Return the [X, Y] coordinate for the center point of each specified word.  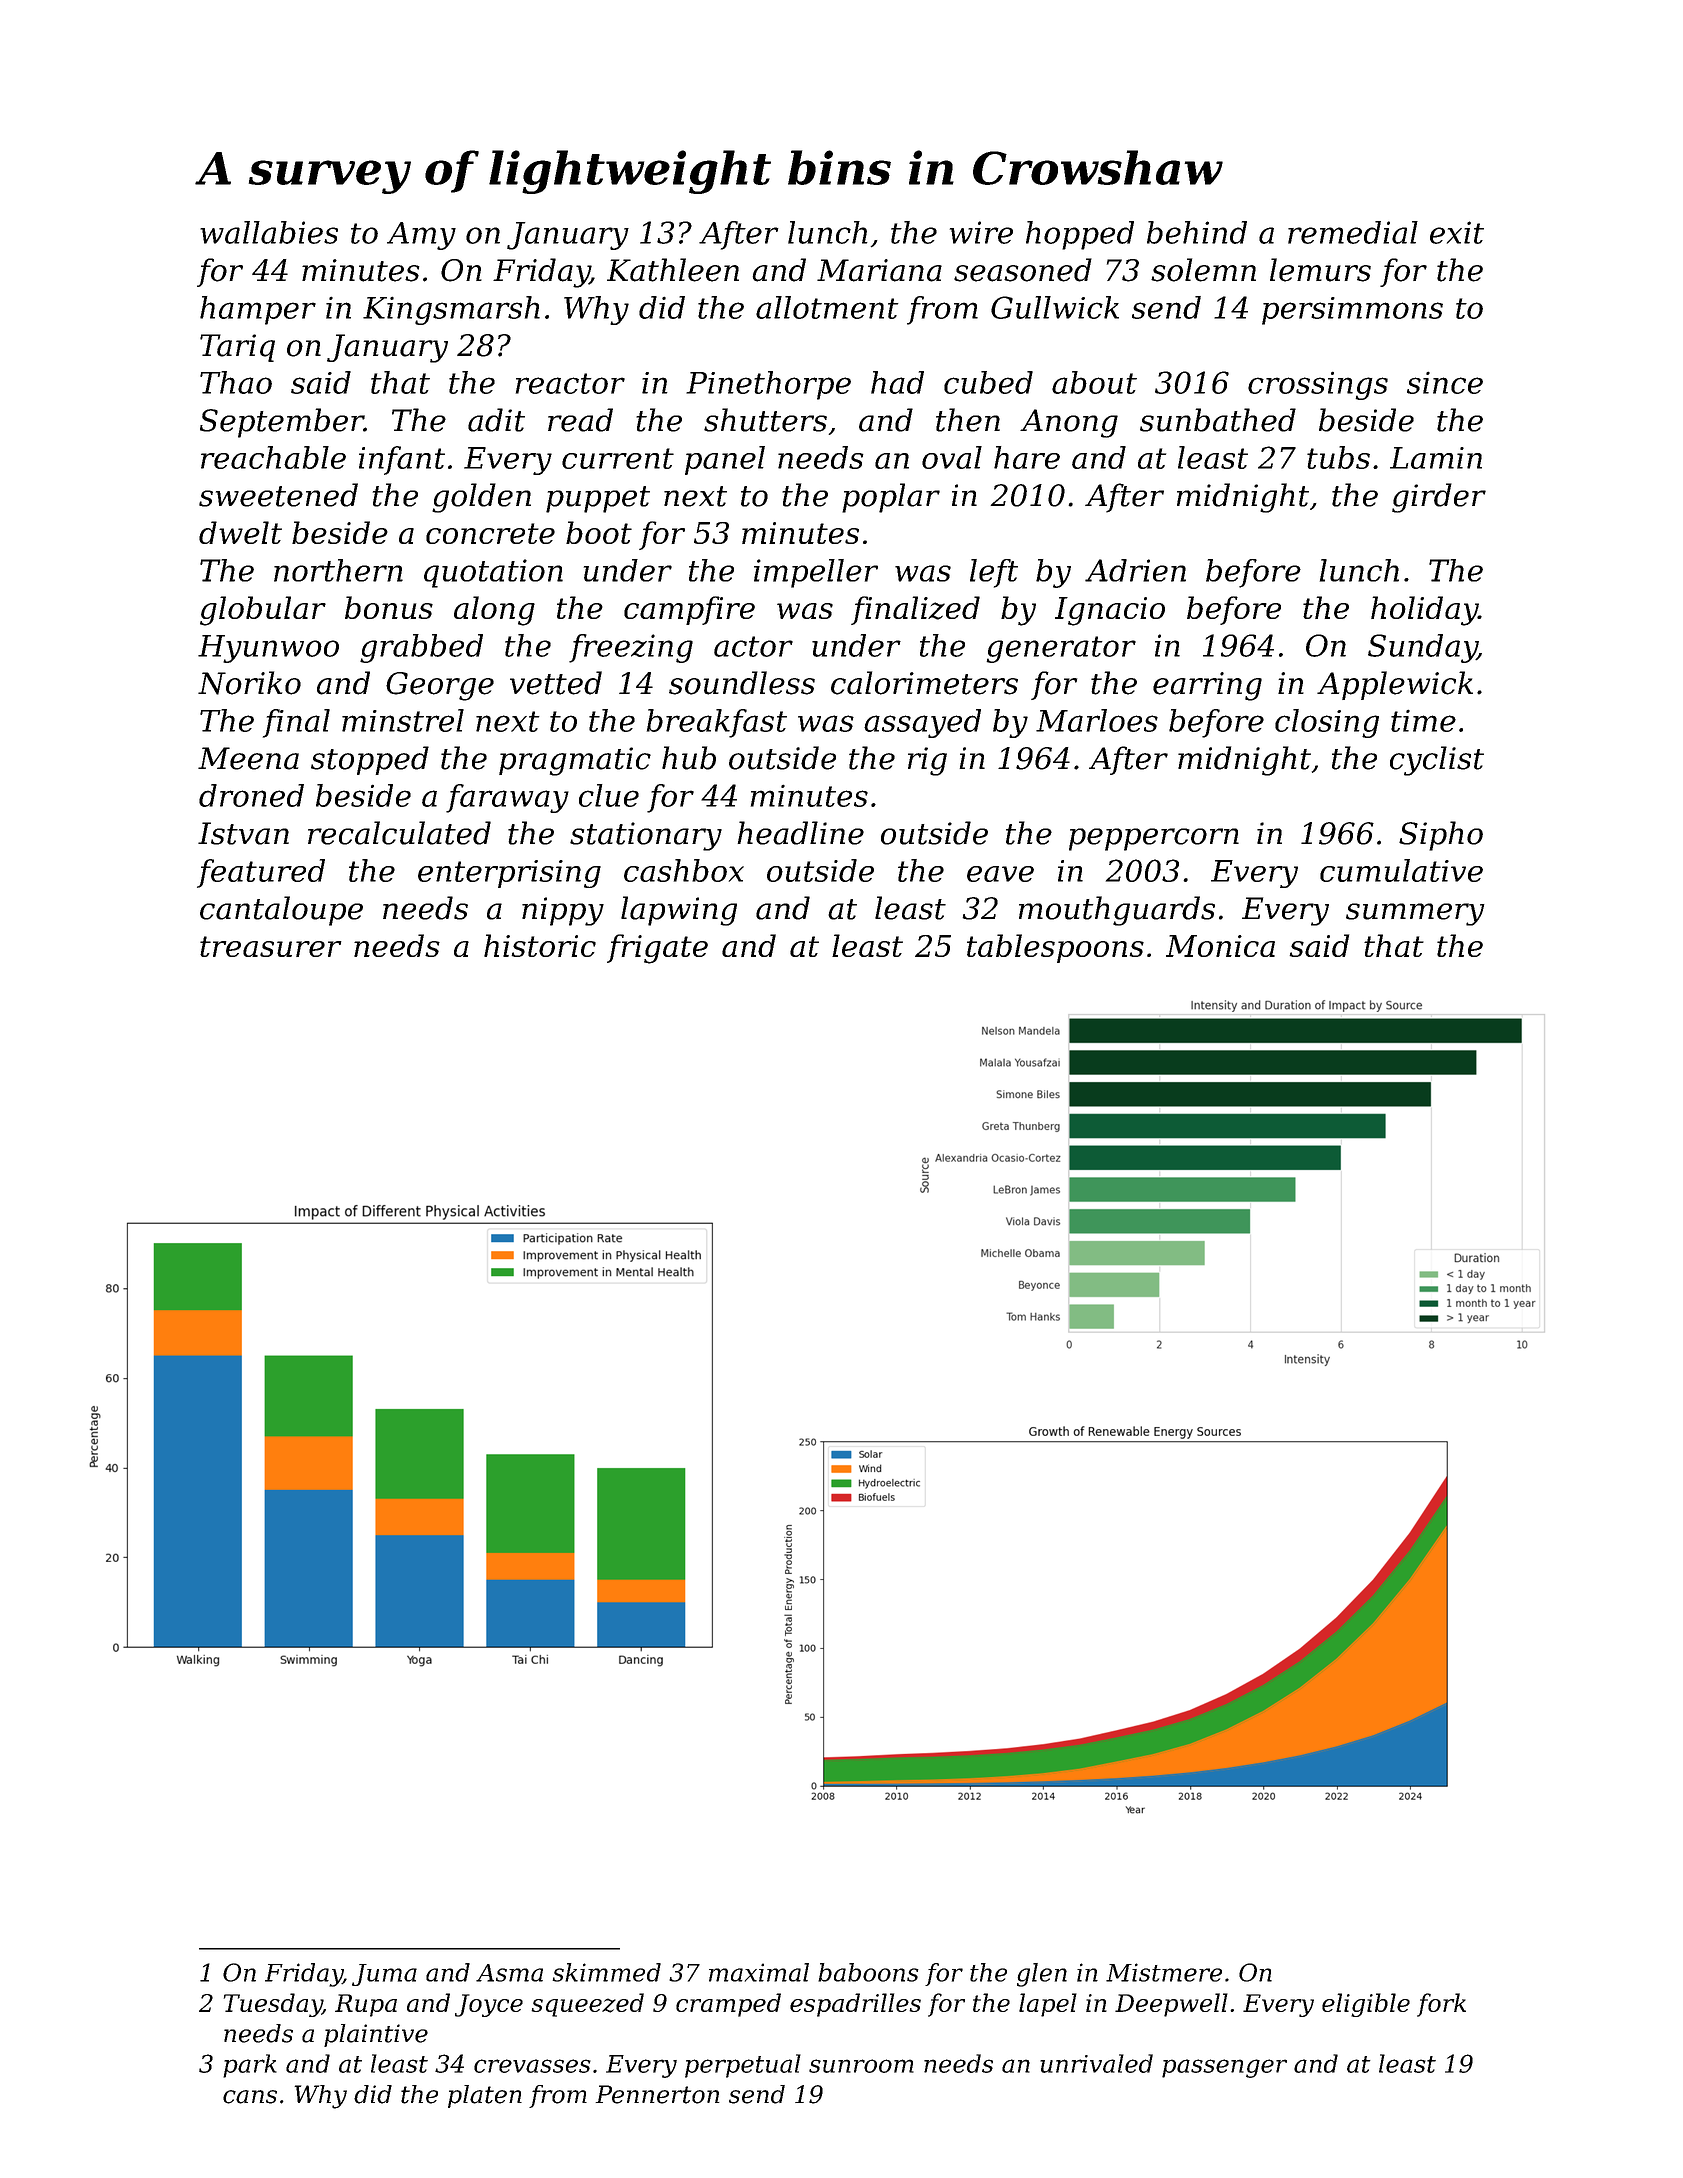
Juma [384, 1975]
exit [1457, 232]
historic [540, 945]
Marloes [1097, 720]
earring [1207, 686]
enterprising [509, 874]
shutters [765, 420]
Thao [236, 382]
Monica [1220, 946]
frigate [657, 949]
